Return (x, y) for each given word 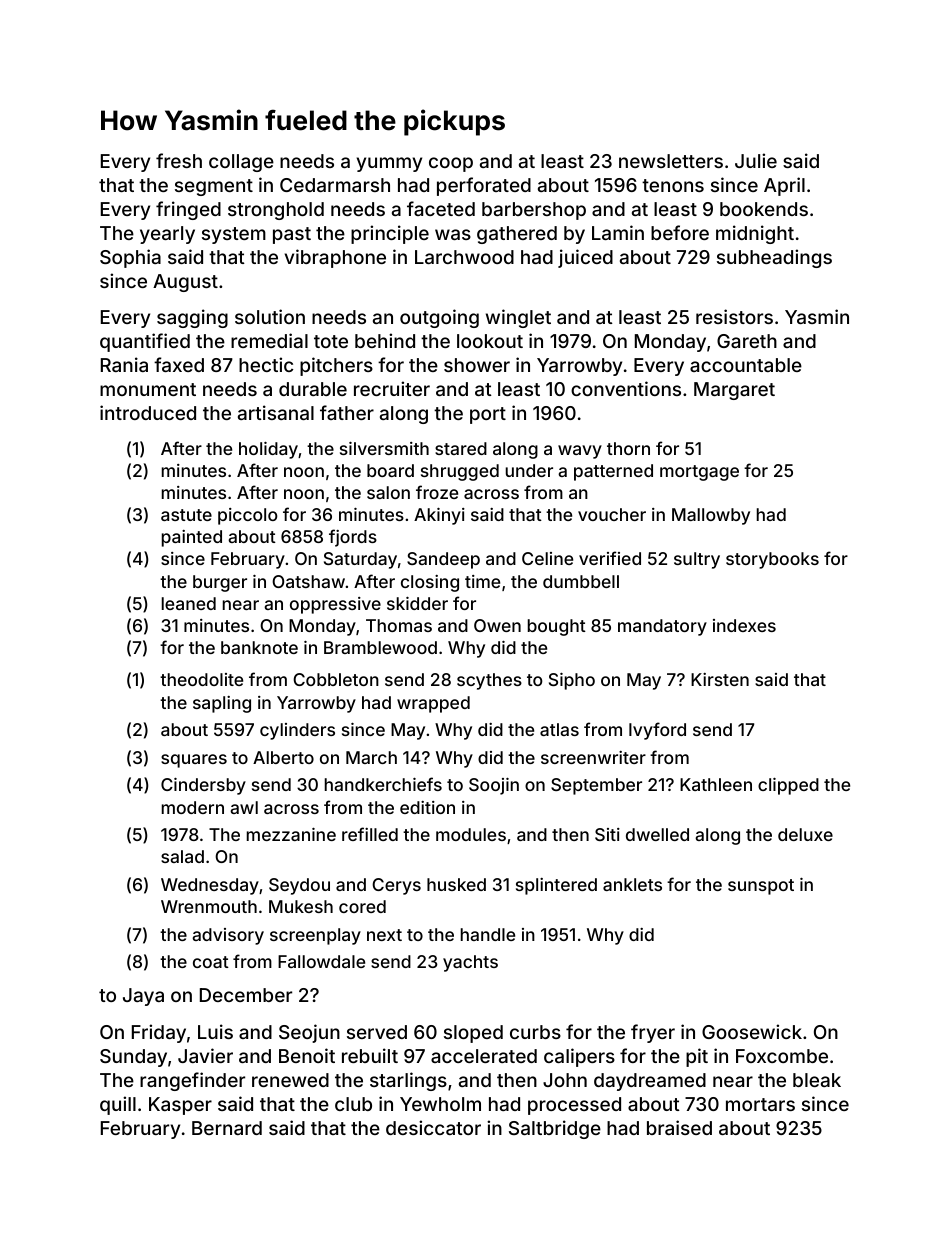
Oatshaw (308, 581)
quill (118, 1105)
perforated (484, 186)
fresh (179, 160)
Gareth (747, 341)
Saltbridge (555, 1129)
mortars (760, 1104)
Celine (547, 558)
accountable (746, 365)
